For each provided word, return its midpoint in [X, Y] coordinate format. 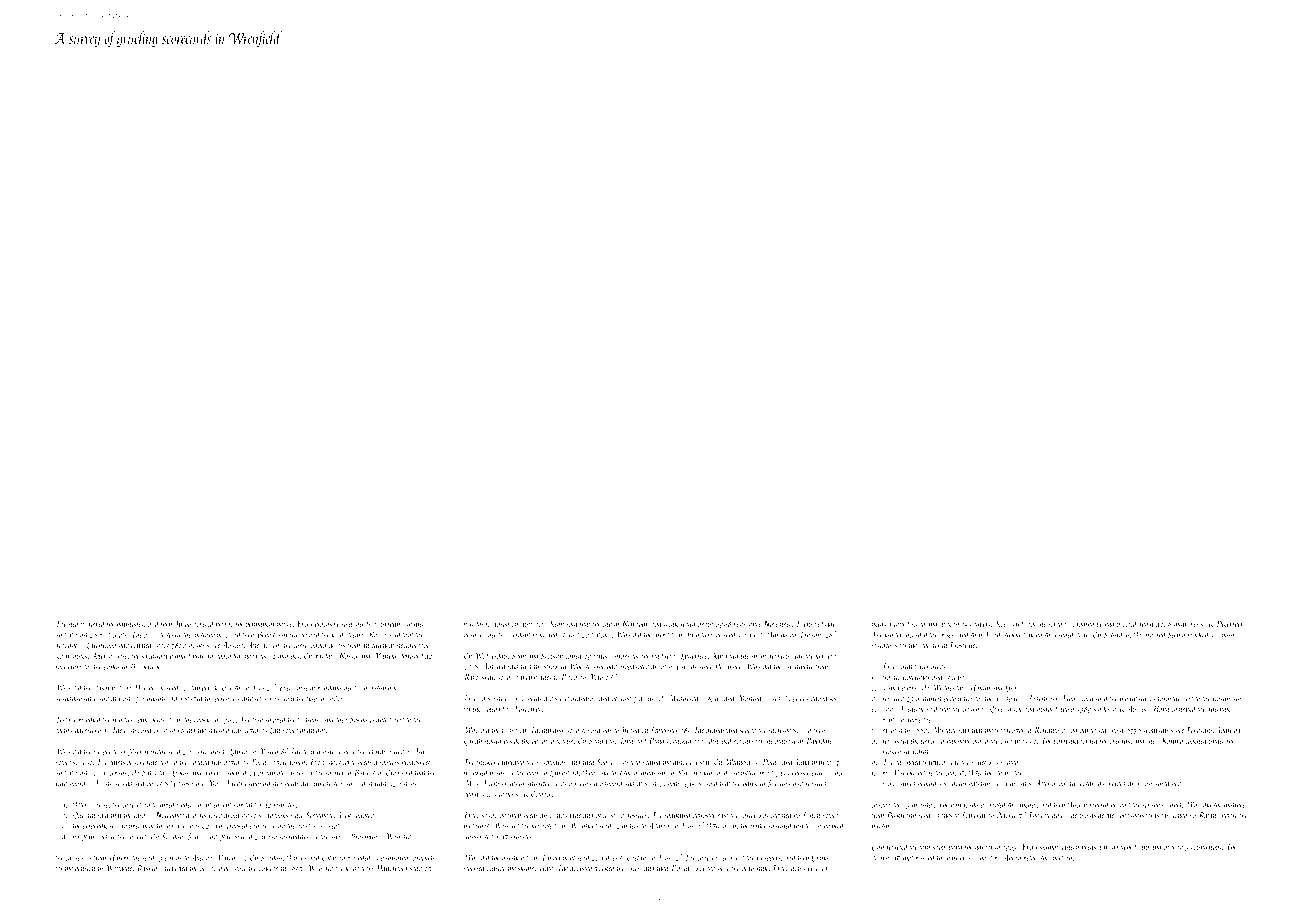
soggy [490, 817]
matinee [1234, 805]
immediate [325, 783]
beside [512, 740]
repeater [929, 647]
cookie [202, 719]
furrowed [92, 624]
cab [607, 623]
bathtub [979, 783]
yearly [208, 868]
